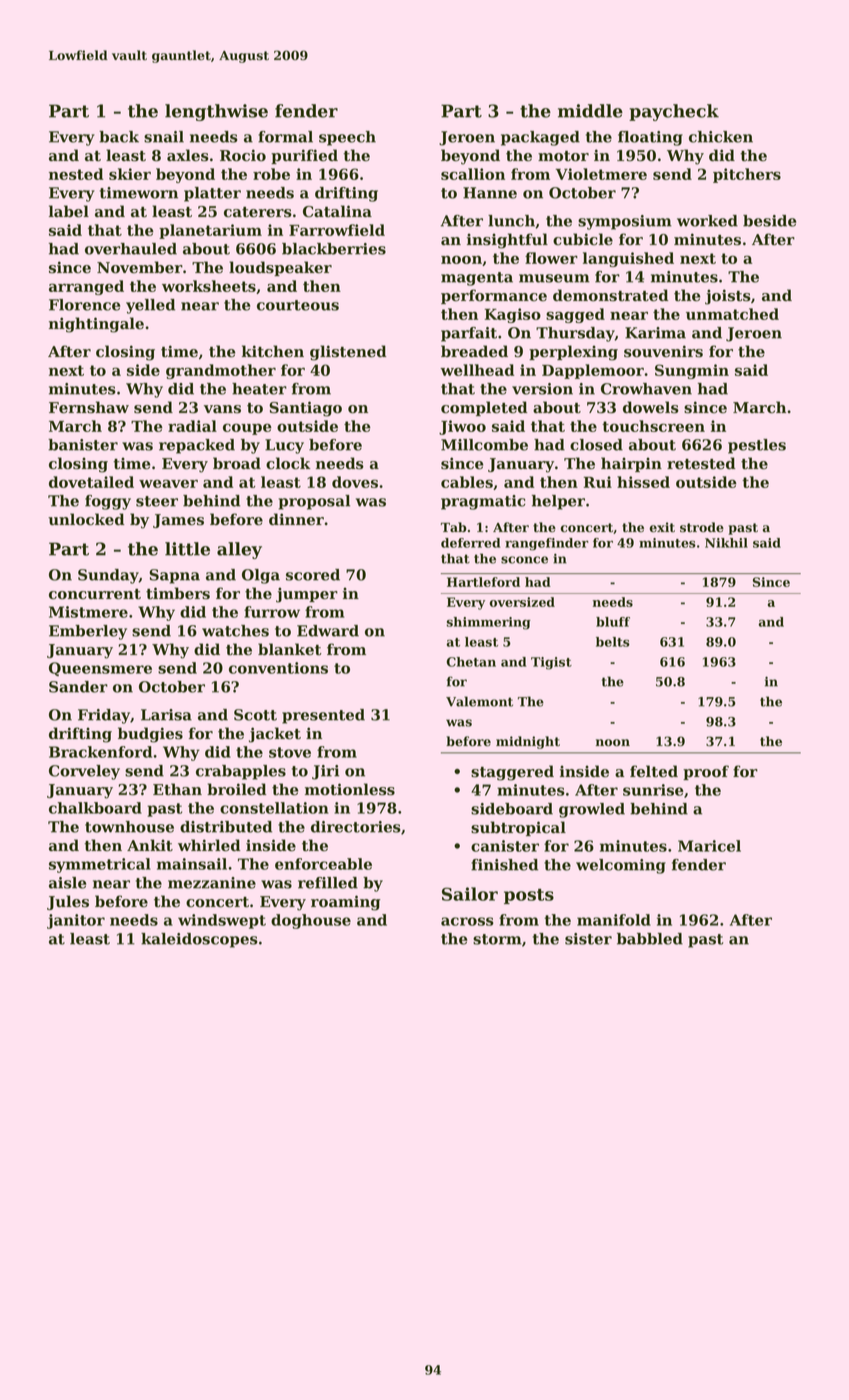  What do you see at coordinates (470, 894) in the screenshot?
I see `Sailor` at bounding box center [470, 894].
